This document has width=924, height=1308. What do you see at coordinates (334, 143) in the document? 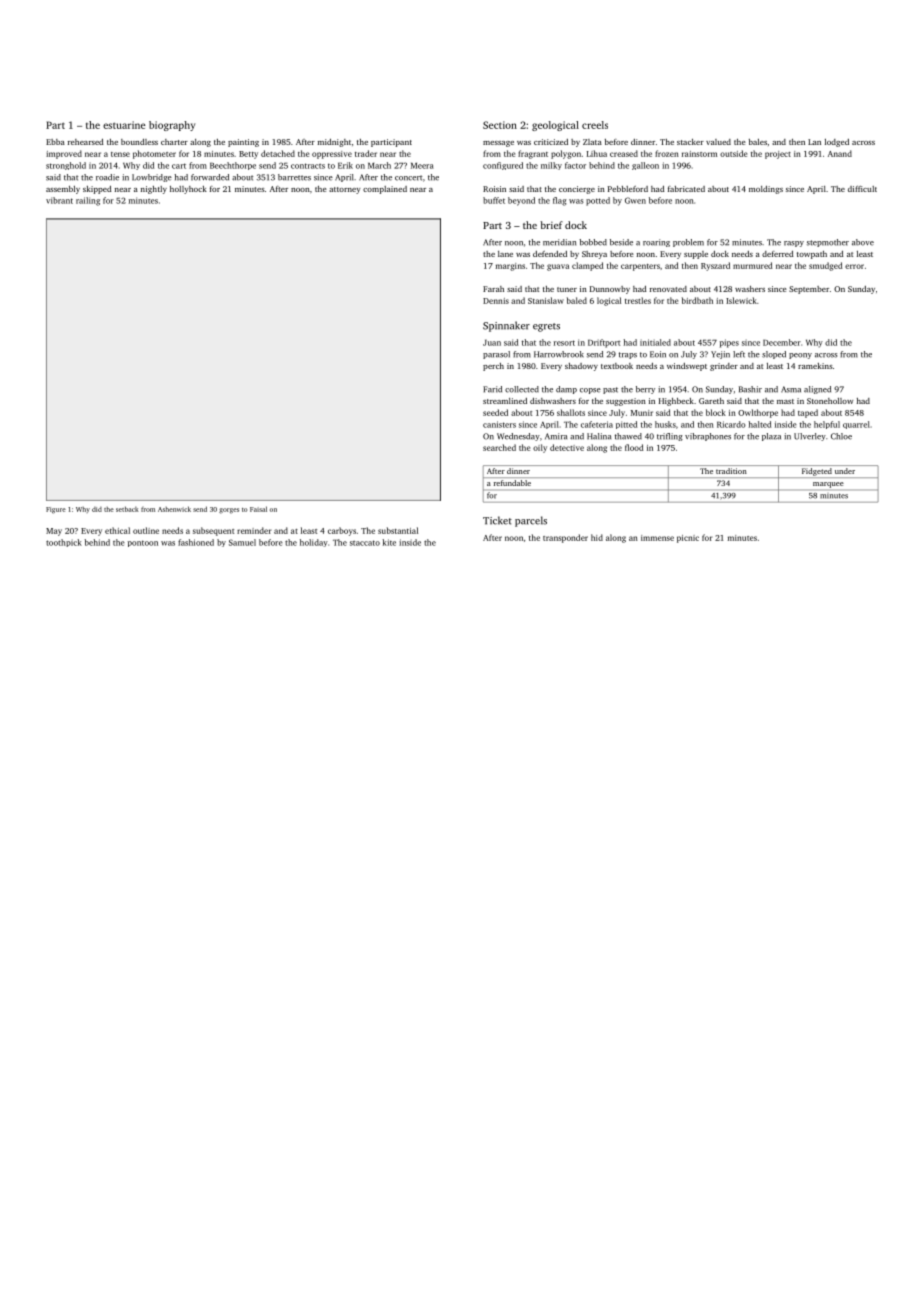
I see `midnight` at bounding box center [334, 143].
